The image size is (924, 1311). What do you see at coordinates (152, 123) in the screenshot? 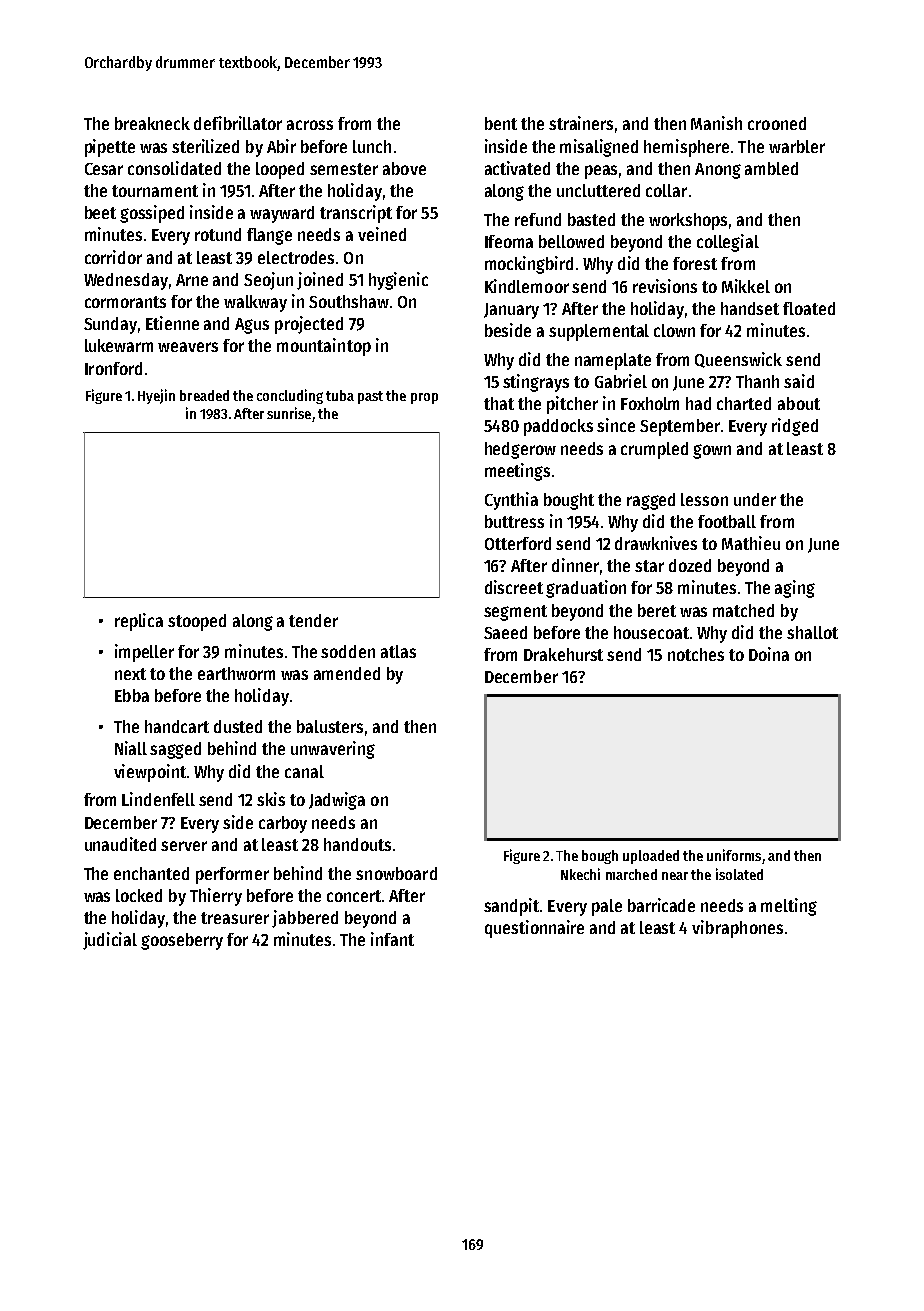
I see `breakneck` at bounding box center [152, 123].
